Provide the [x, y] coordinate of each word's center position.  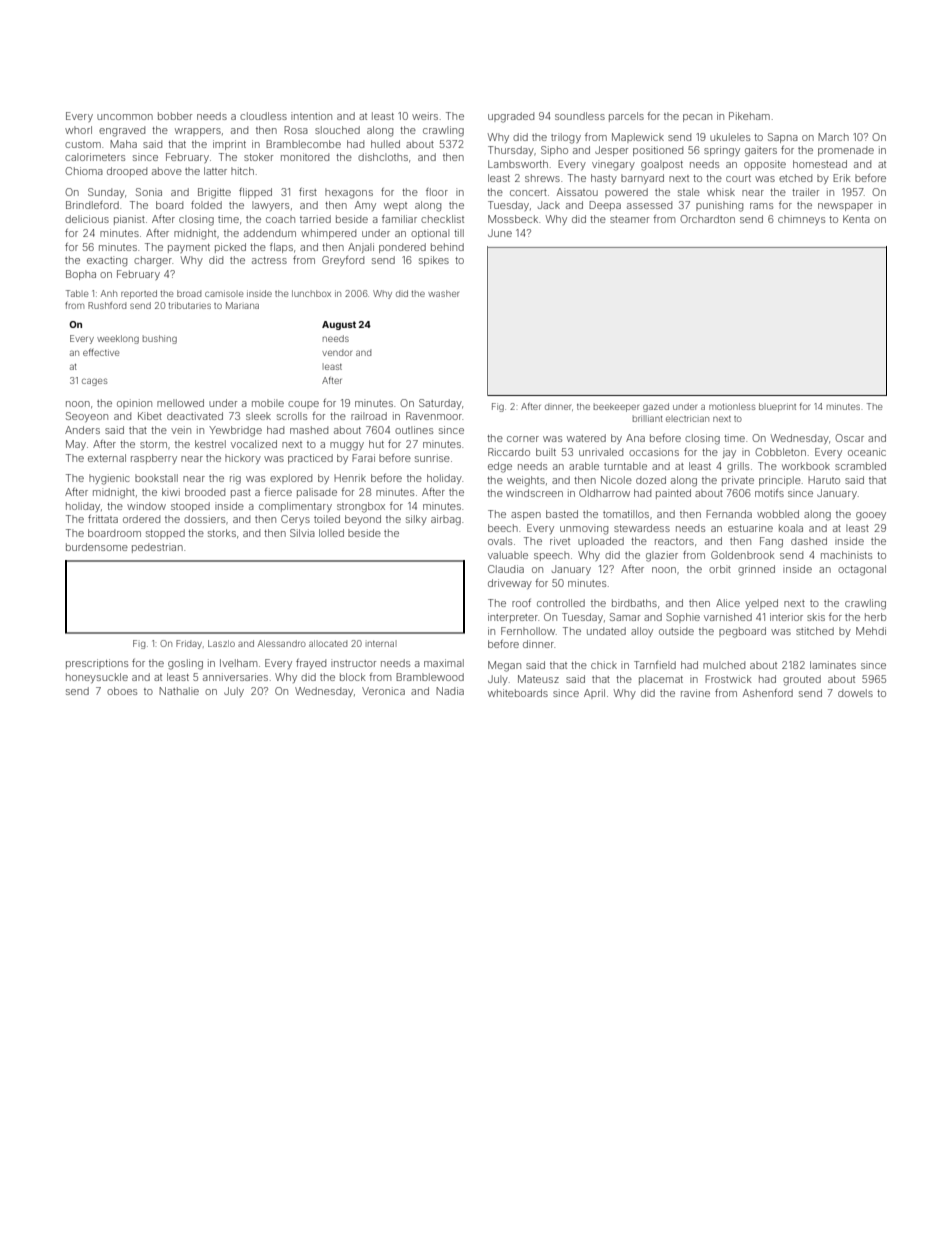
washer [443, 293]
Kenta [856, 219]
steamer [629, 219]
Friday [189, 644]
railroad [369, 416]
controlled [561, 603]
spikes [434, 261]
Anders [82, 430]
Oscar [849, 438]
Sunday [106, 193]
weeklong [118, 339]
